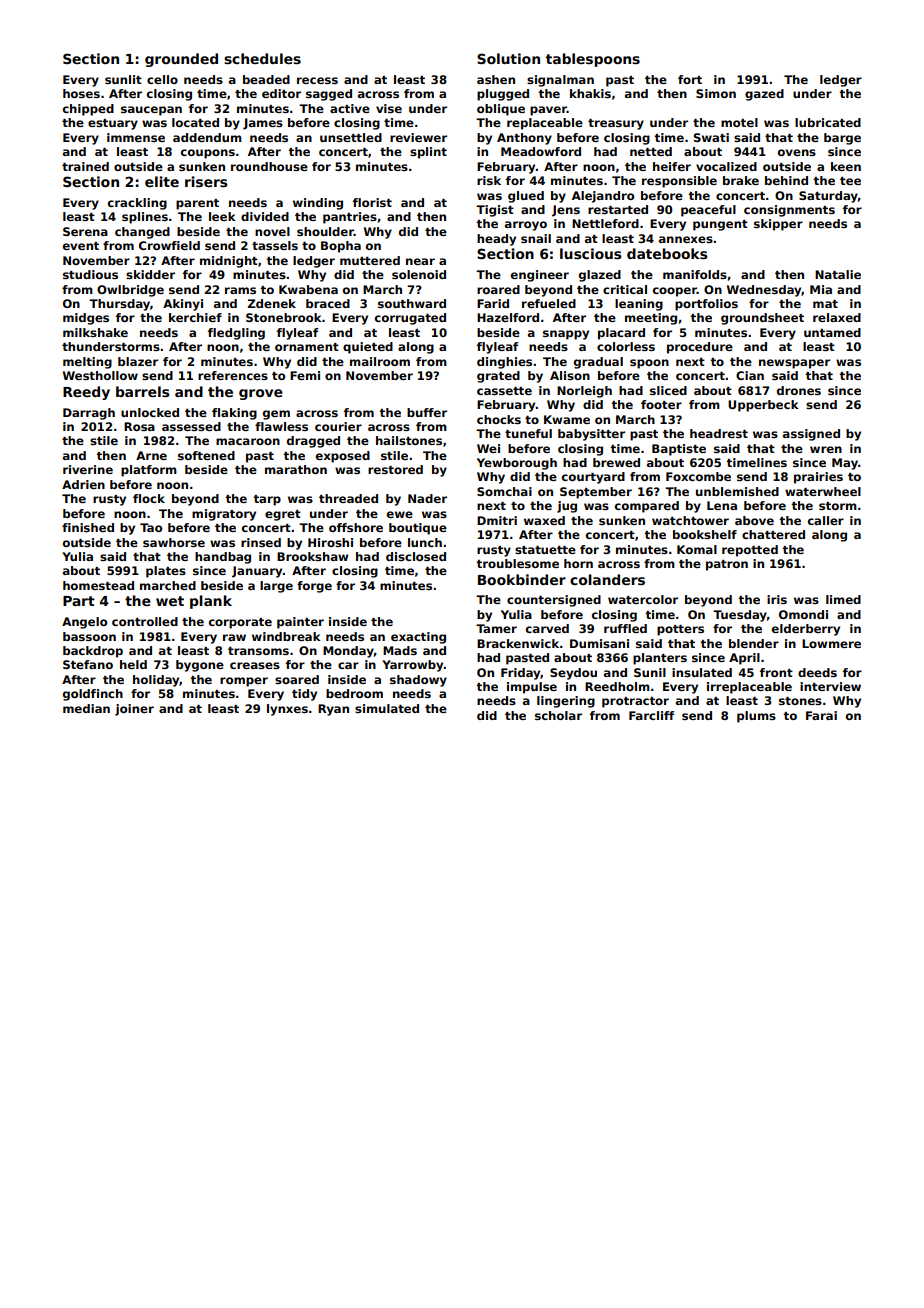 This screenshot has width=924, height=1308. What do you see at coordinates (499, 419) in the screenshot?
I see `chocks` at bounding box center [499, 419].
